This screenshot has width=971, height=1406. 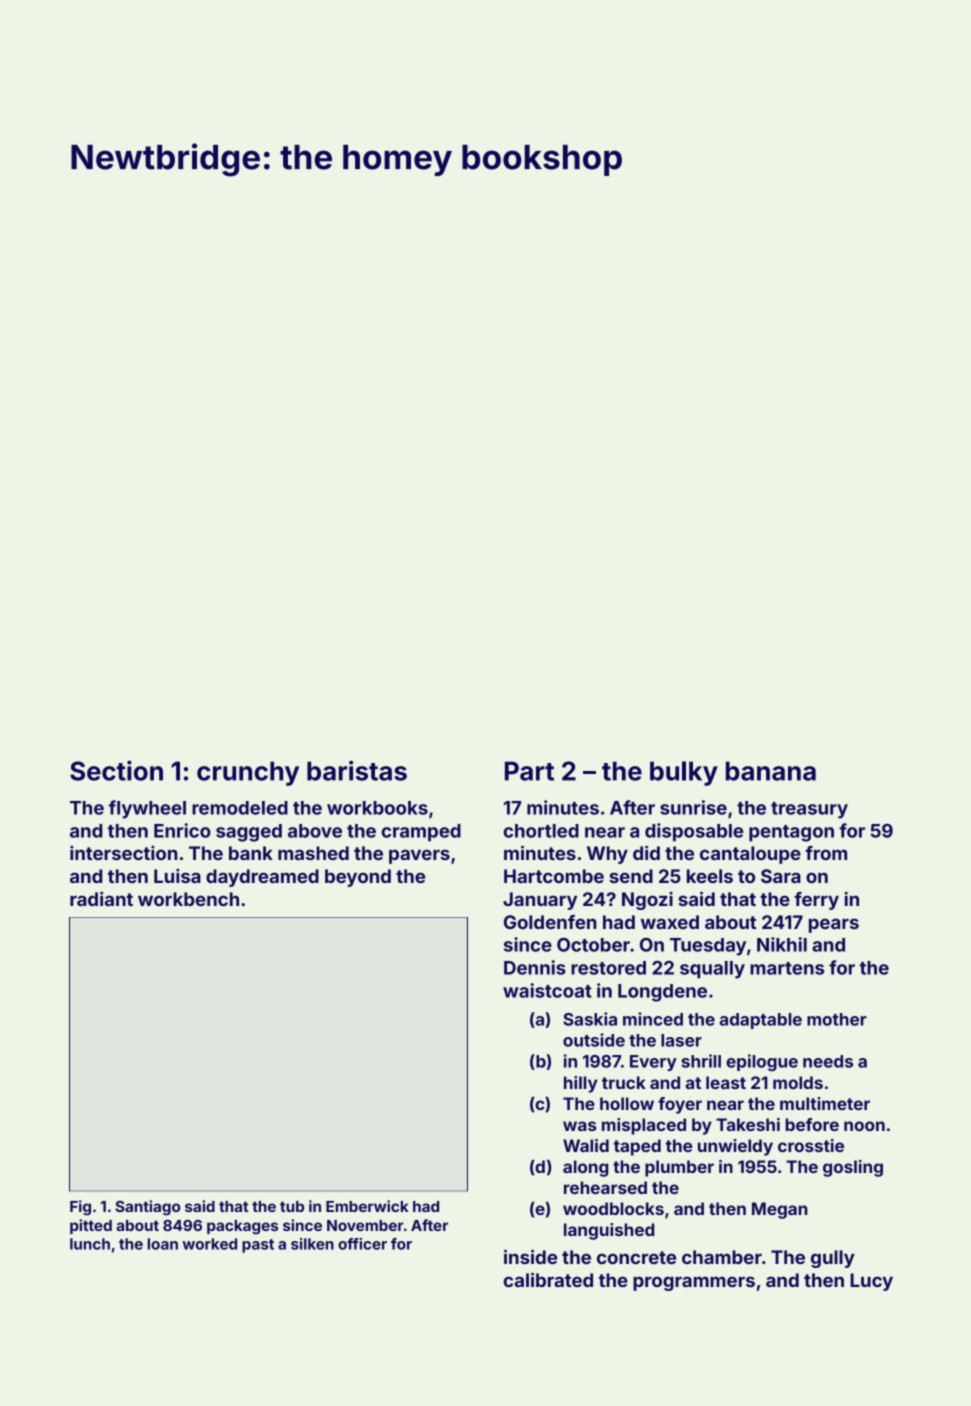 I want to click on bulky, so click(x=684, y=773).
